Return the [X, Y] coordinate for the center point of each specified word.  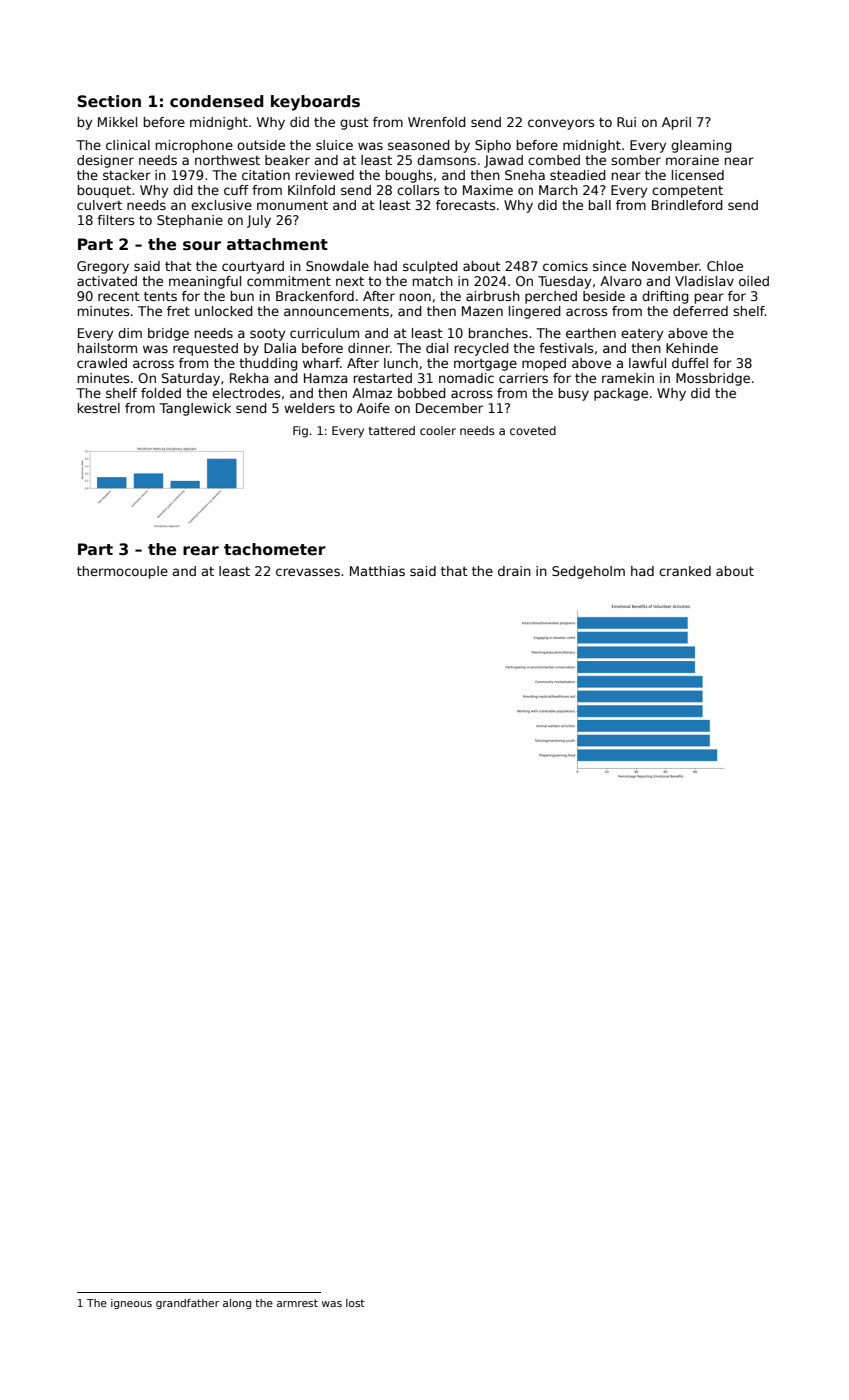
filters [115, 220]
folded [161, 393]
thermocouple [122, 572]
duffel [690, 363]
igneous [131, 1304]
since [609, 266]
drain [514, 571]
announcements [336, 311]
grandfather [187, 1304]
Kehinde [692, 348]
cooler [438, 430]
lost [355, 1303]
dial [437, 348]
